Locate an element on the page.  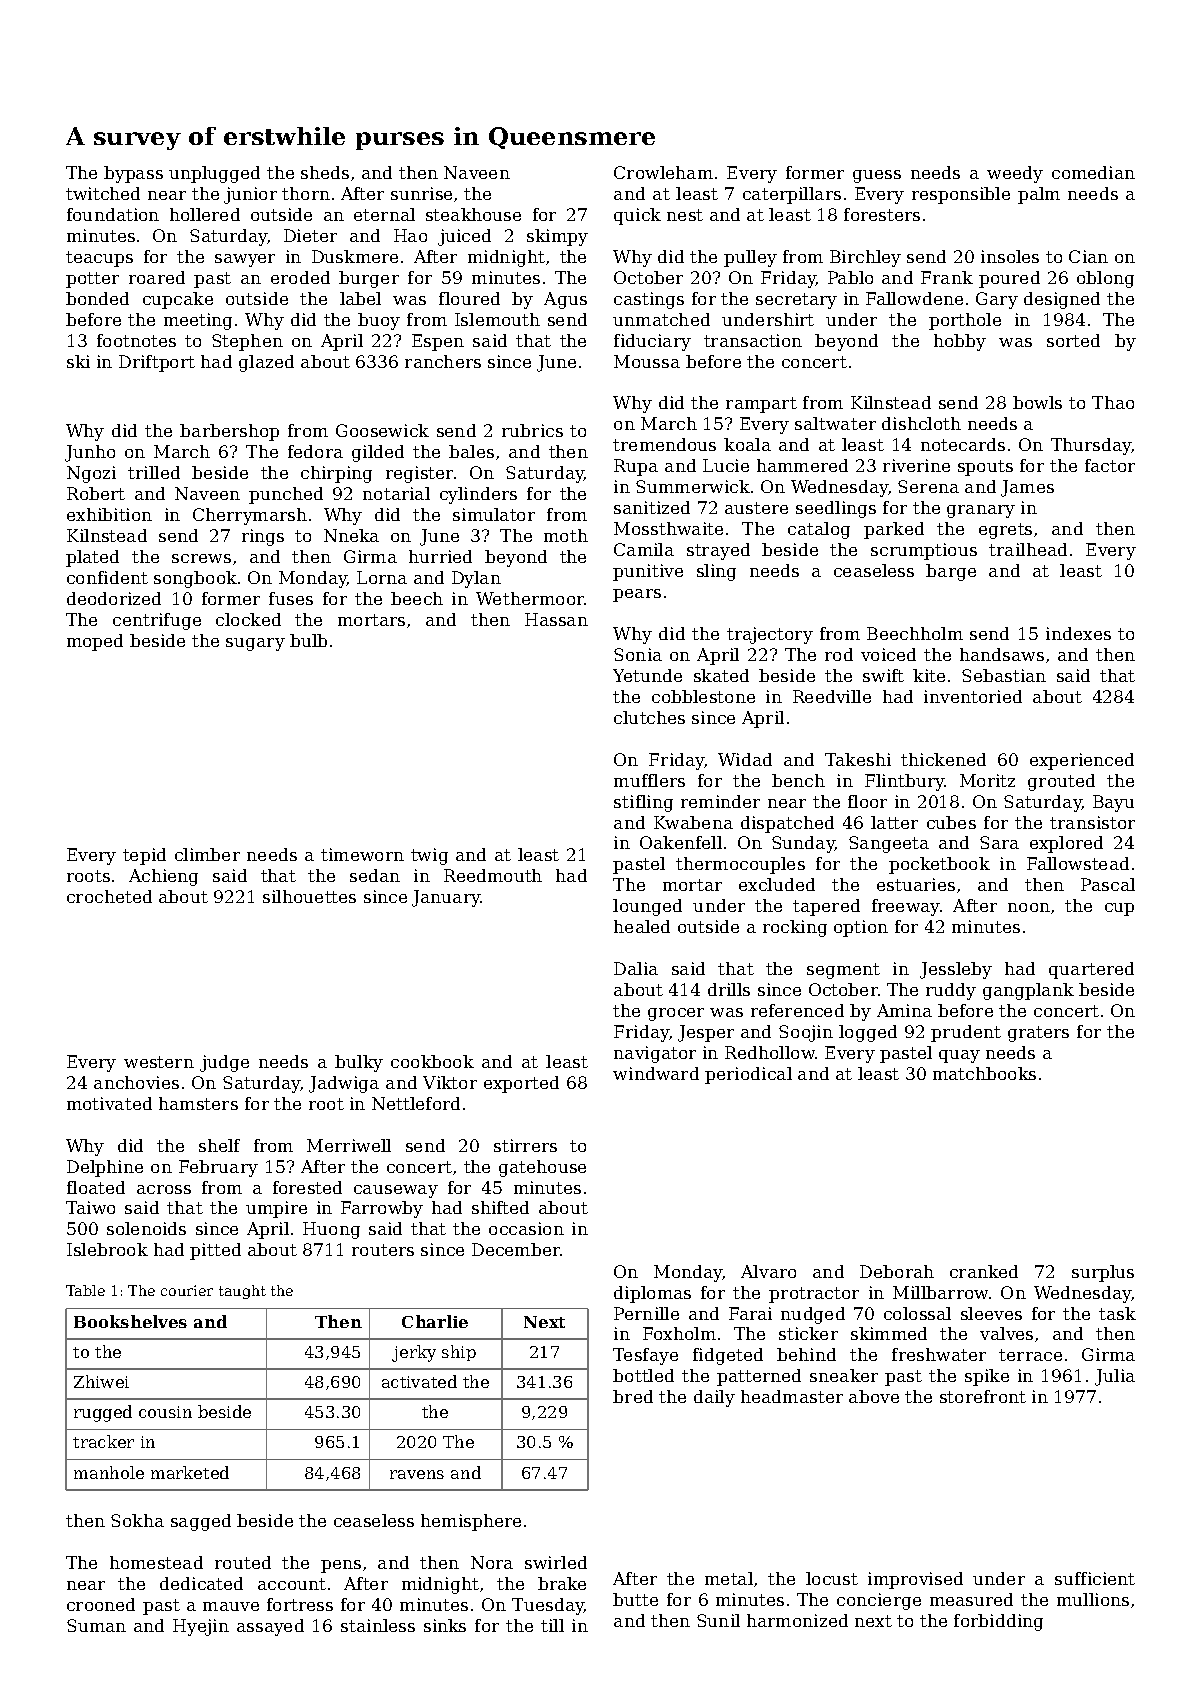
castings is located at coordinates (649, 300).
